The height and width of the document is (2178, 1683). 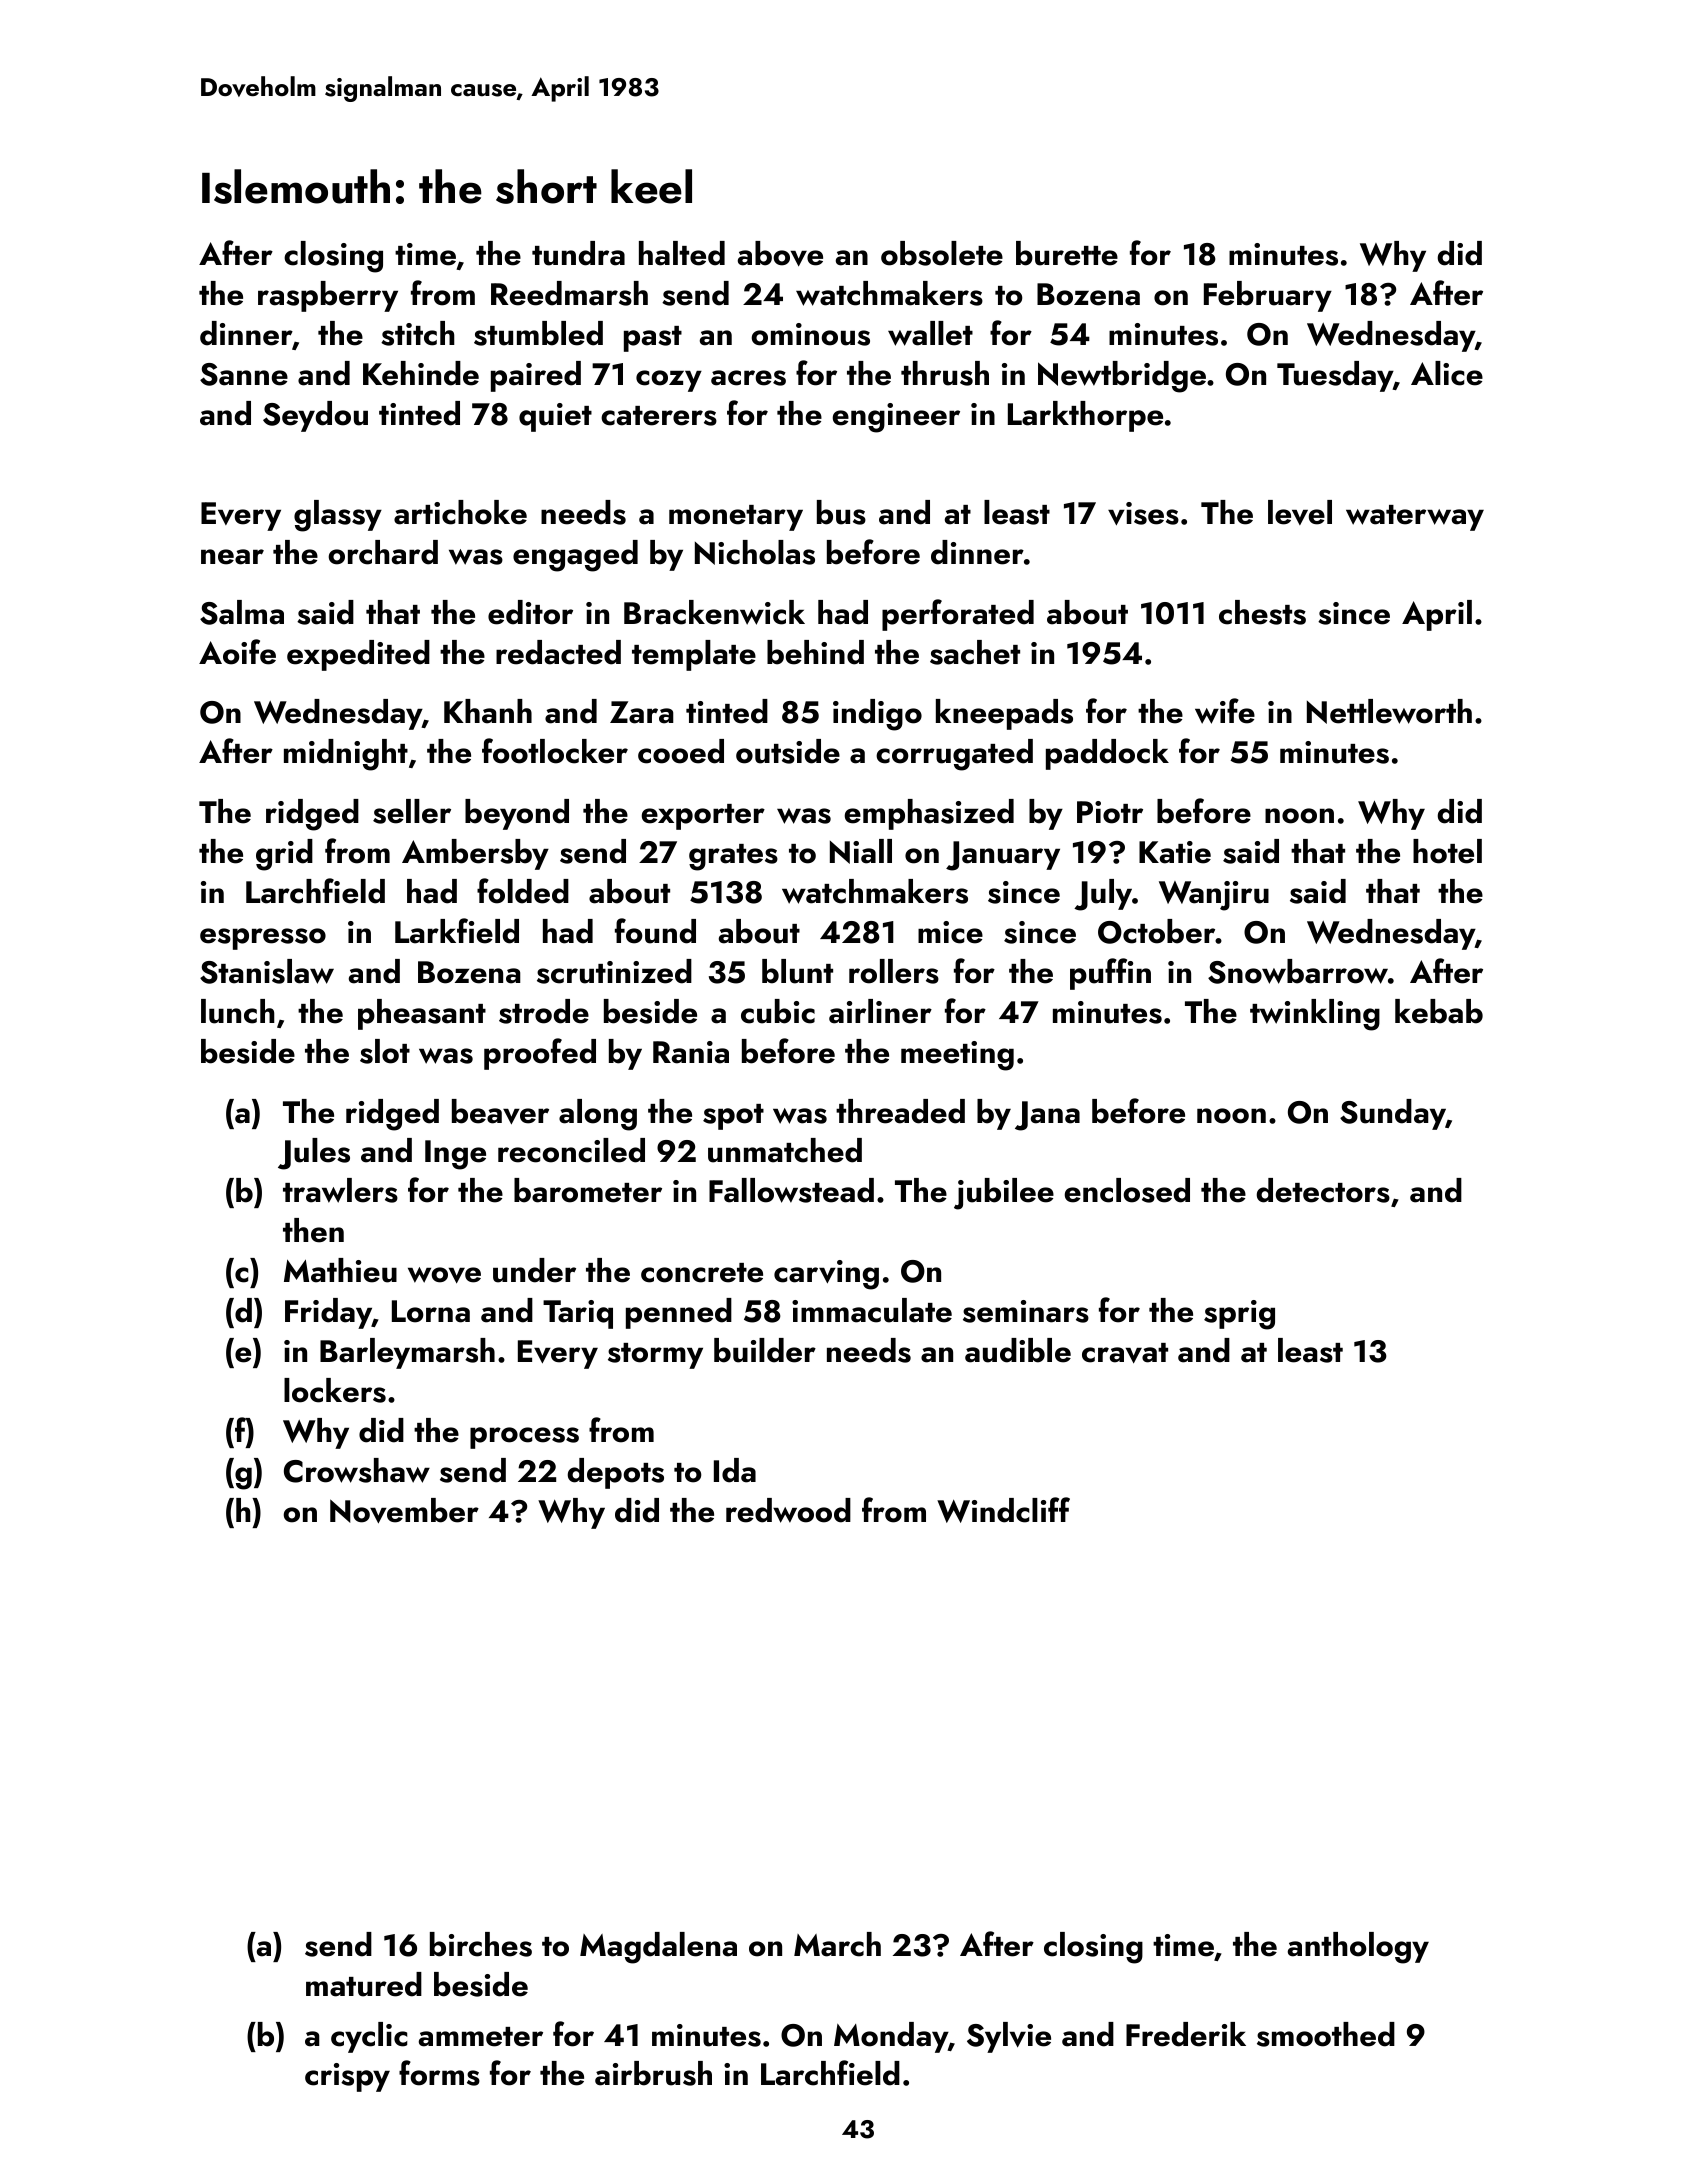 I want to click on Monday, so click(x=891, y=2037).
